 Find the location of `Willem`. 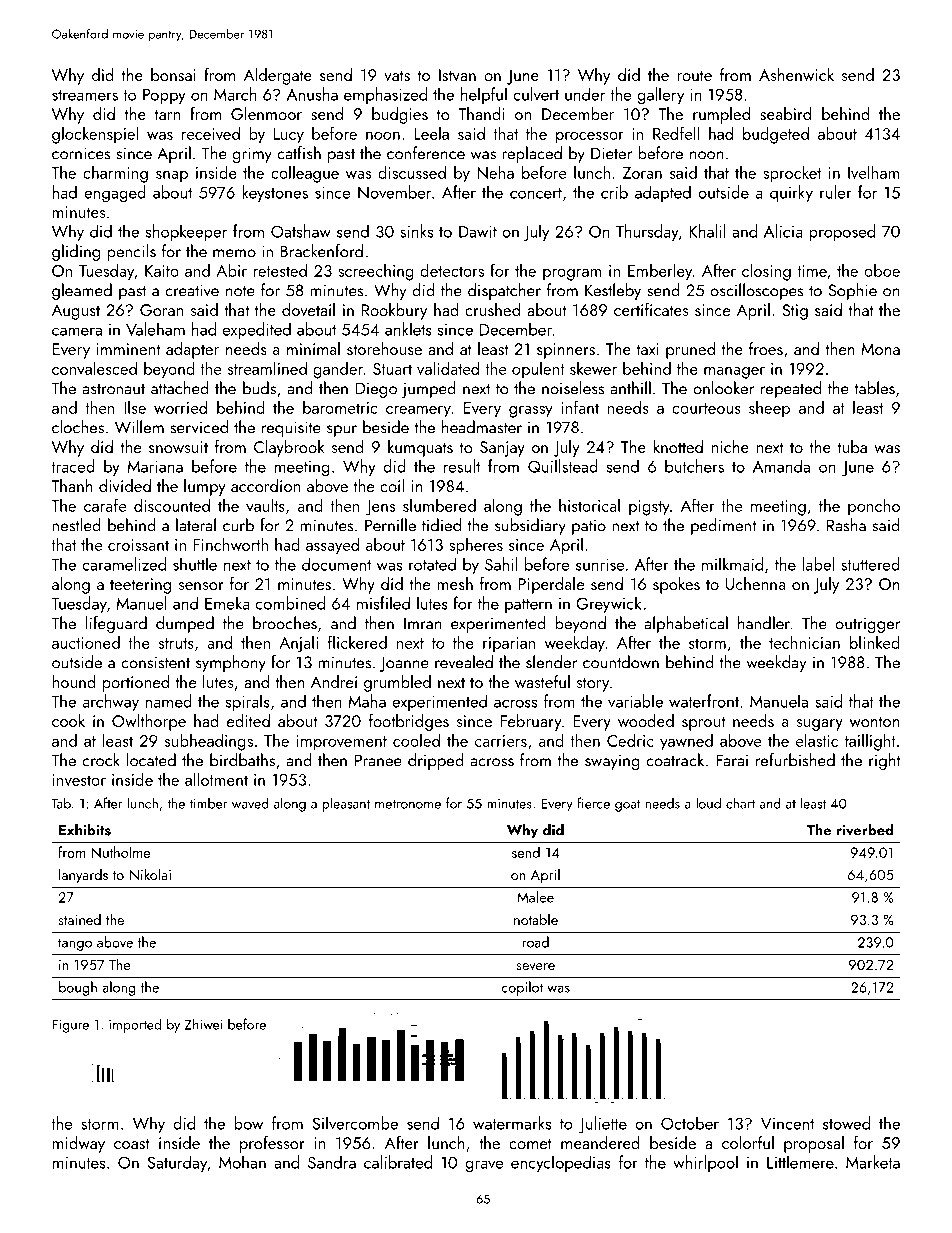

Willem is located at coordinates (139, 427).
